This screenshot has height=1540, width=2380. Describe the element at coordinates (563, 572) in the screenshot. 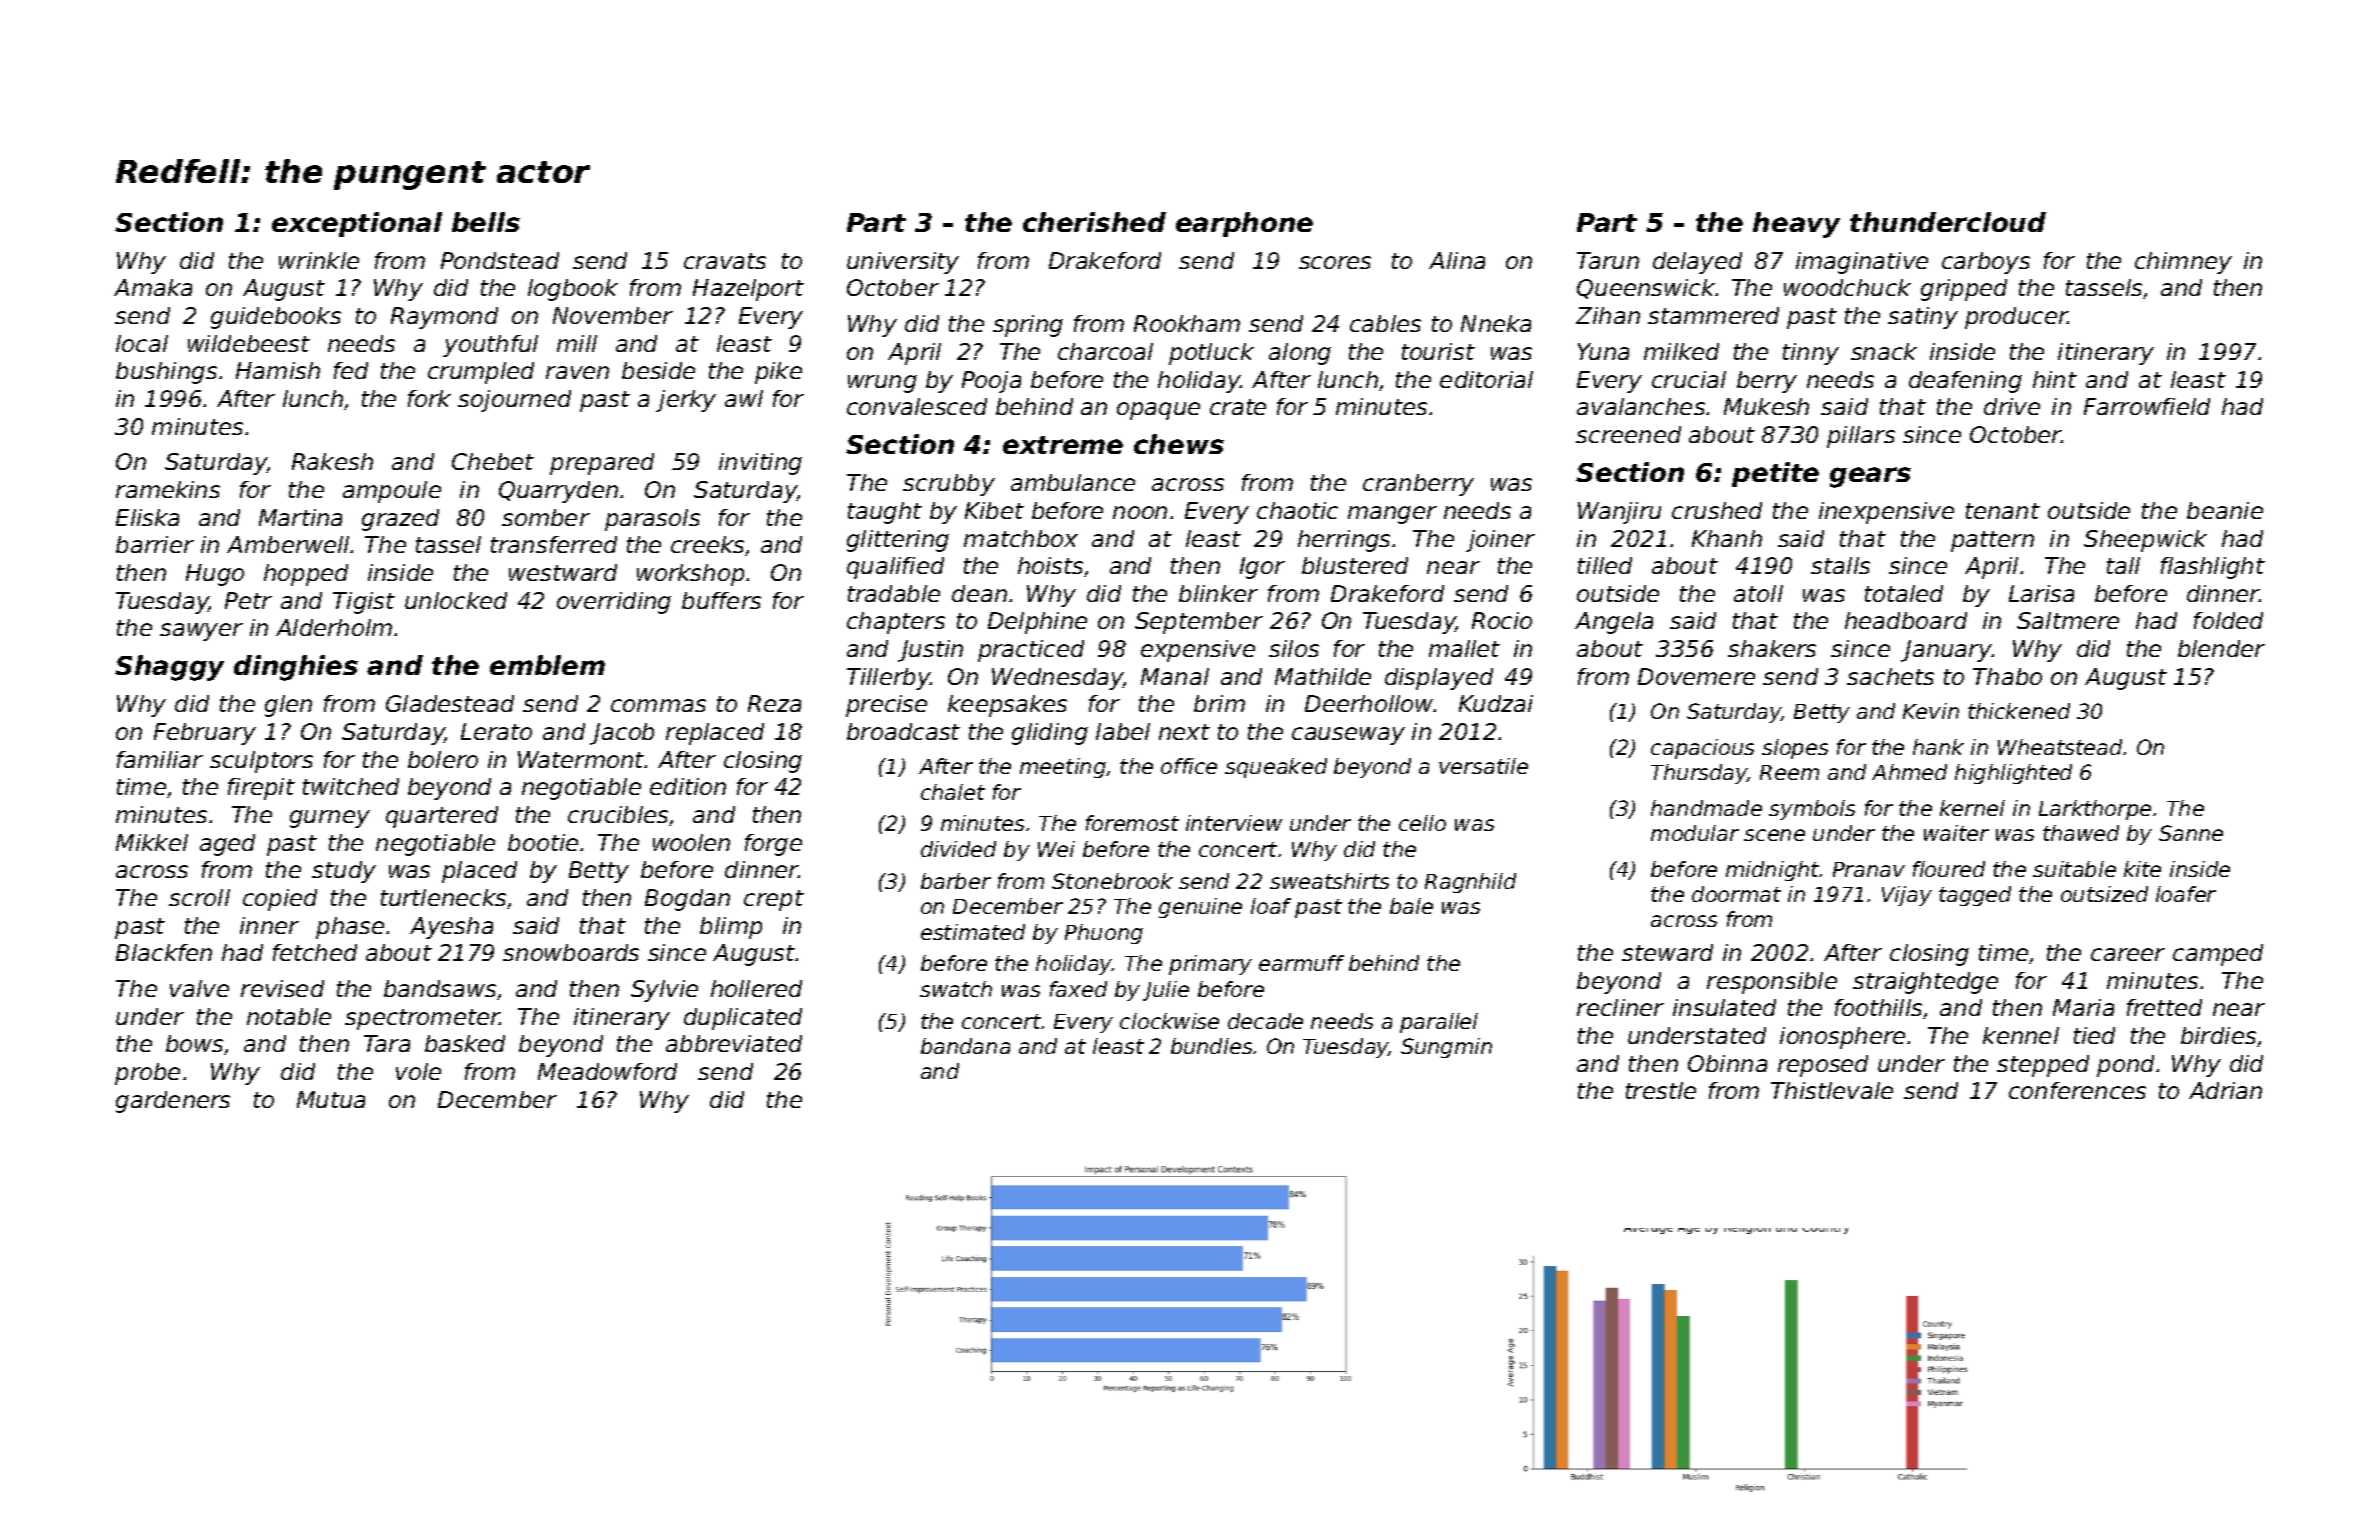

I see `westward` at that location.
